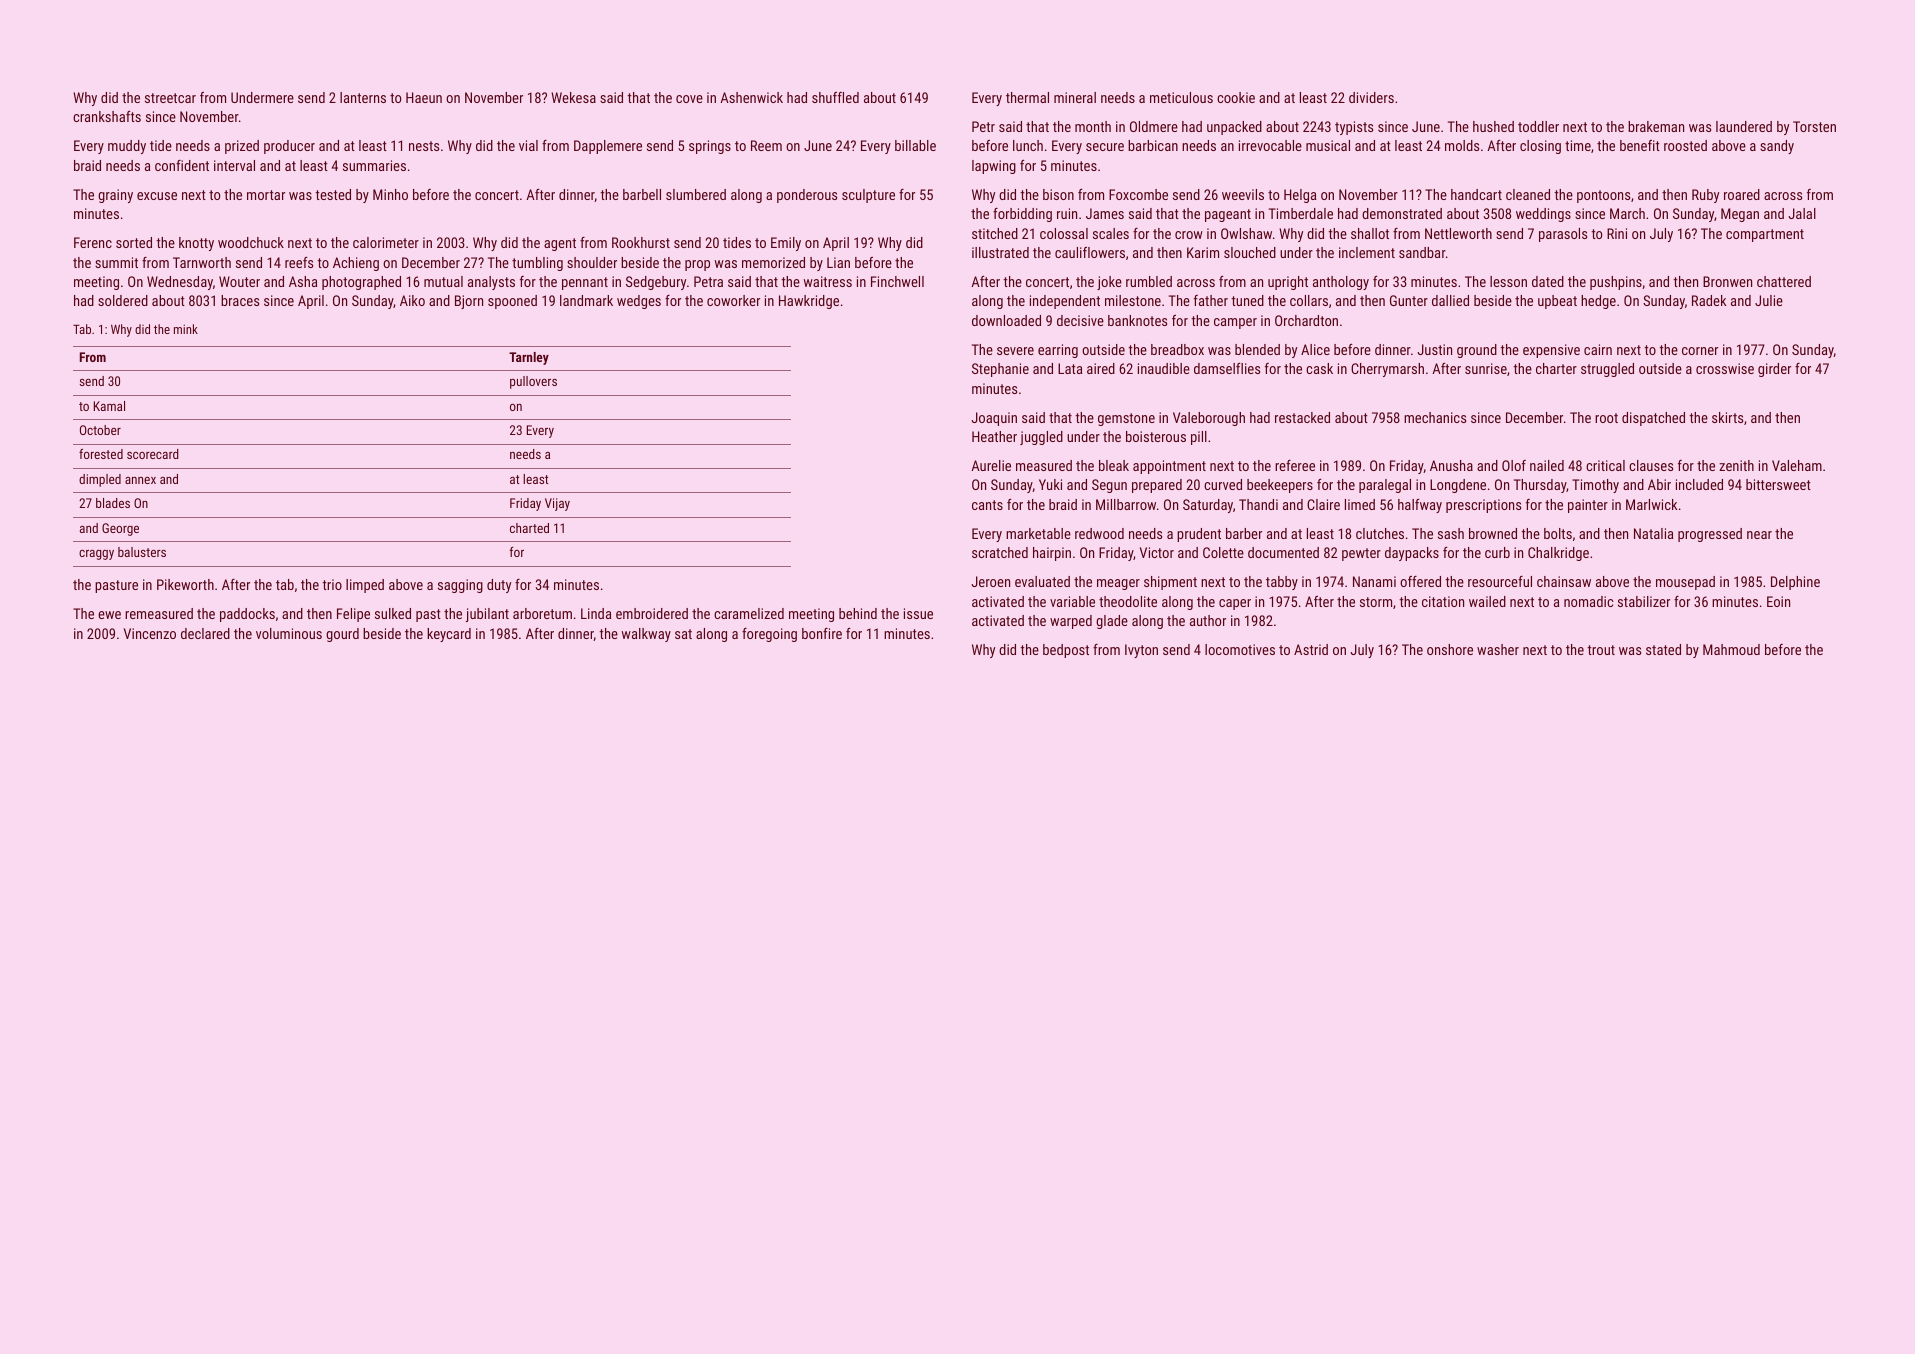 The image size is (1915, 1354). I want to click on lunch, so click(1028, 145).
